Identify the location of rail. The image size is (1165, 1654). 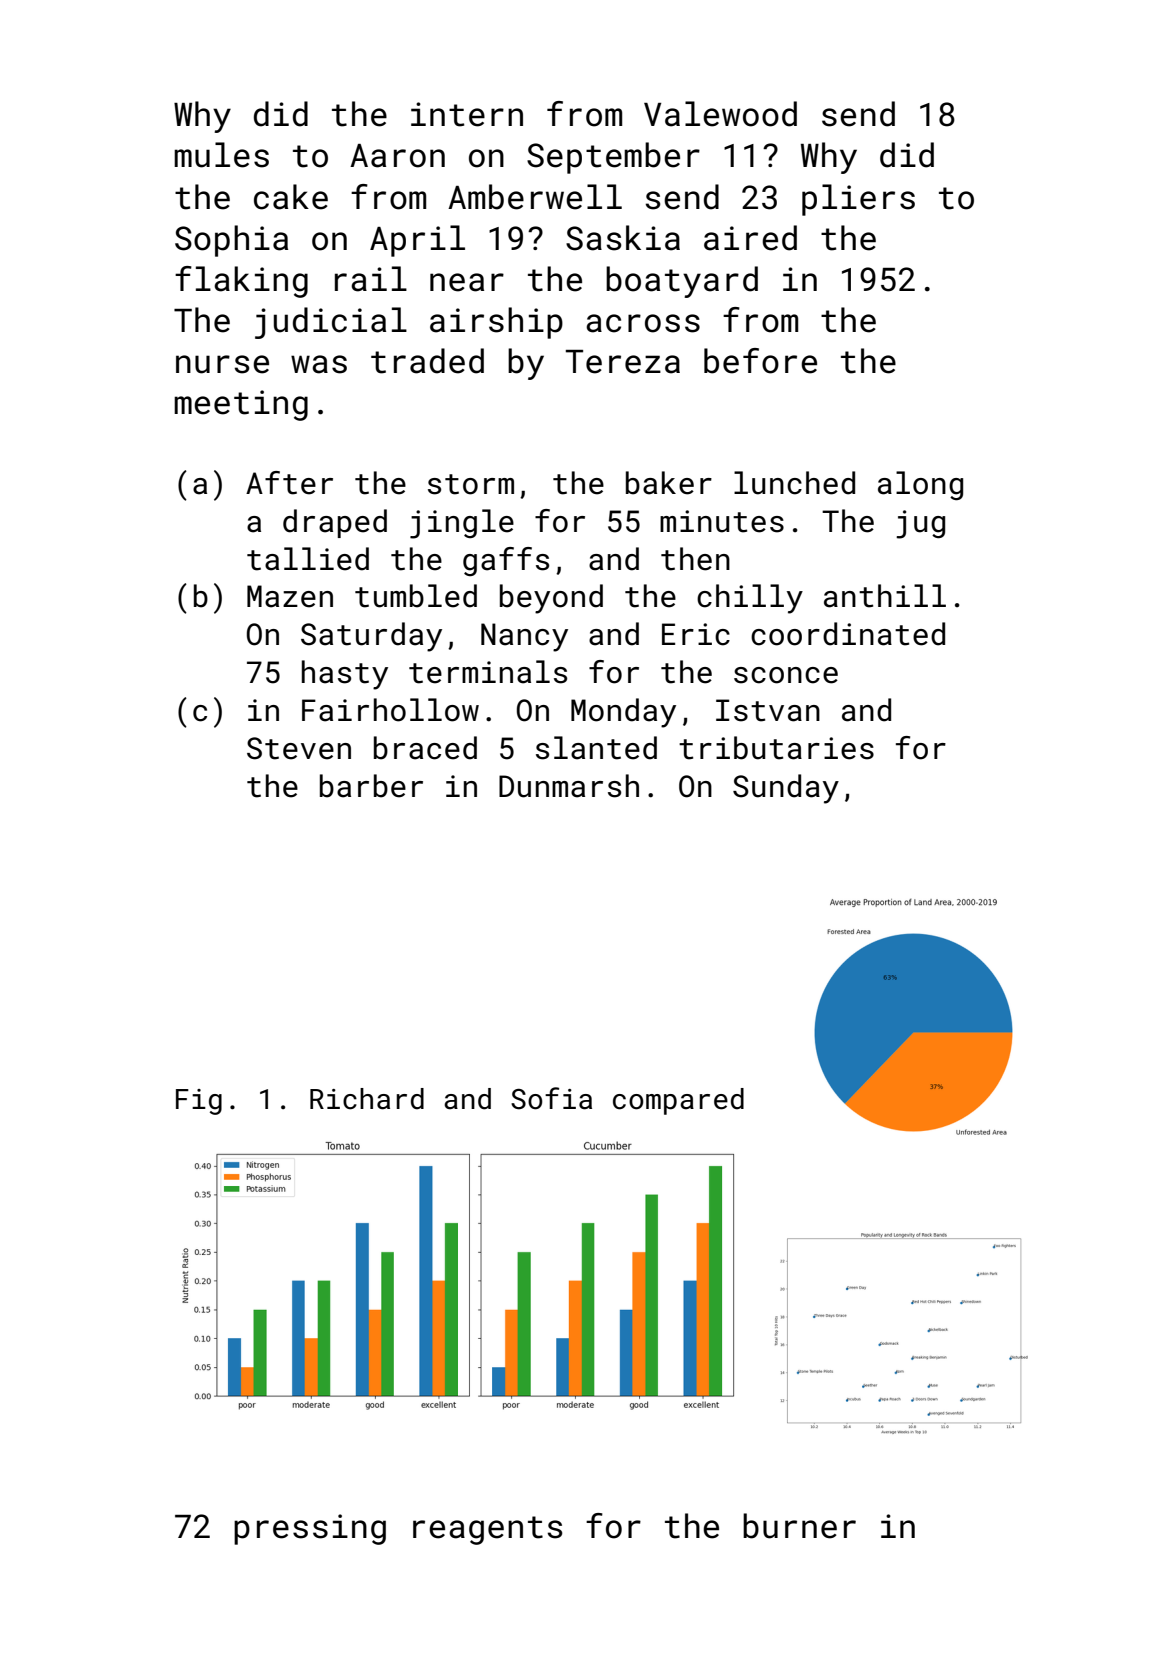
(371, 279).
